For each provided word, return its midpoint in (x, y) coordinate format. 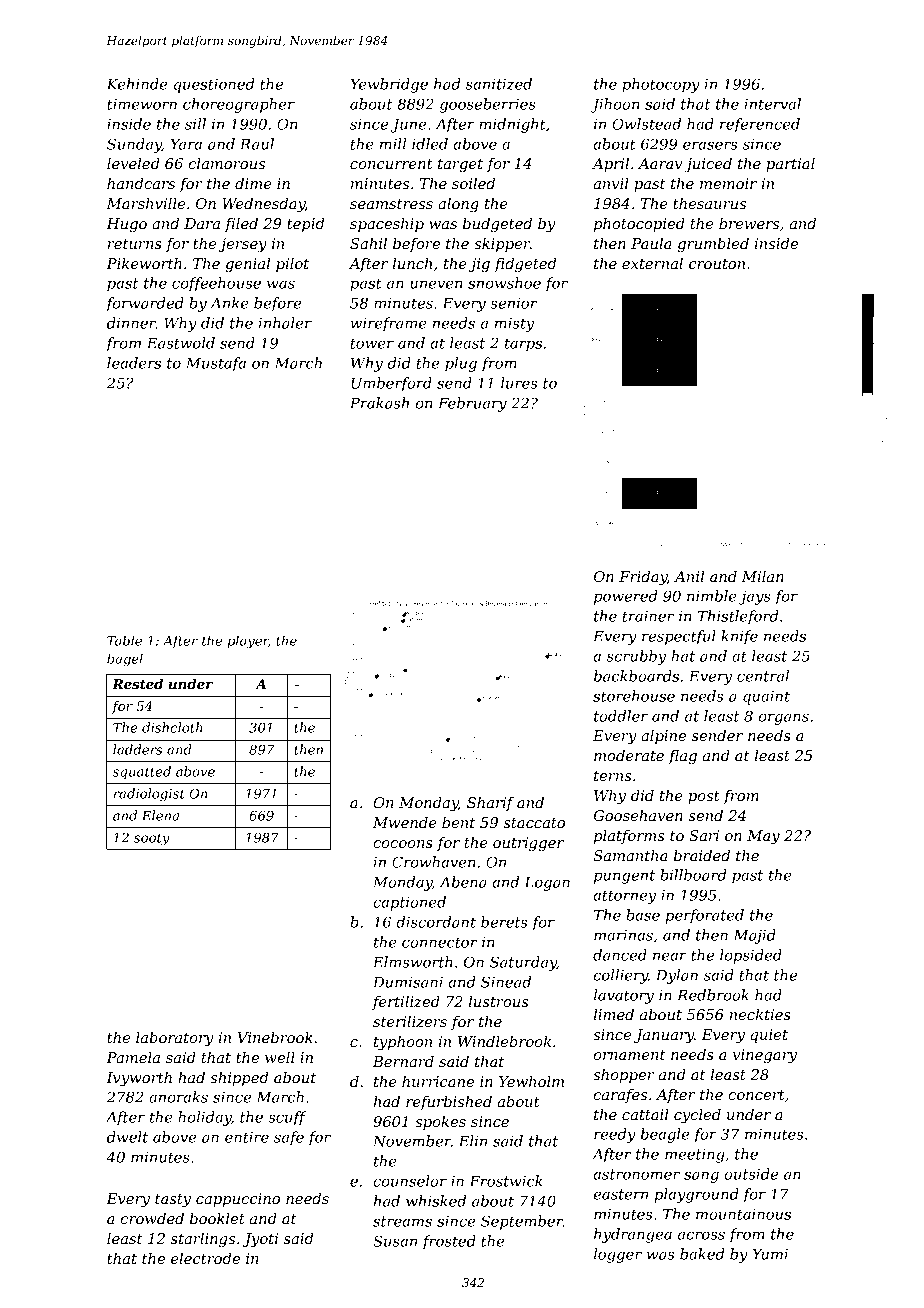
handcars (141, 183)
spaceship (387, 225)
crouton (717, 264)
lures (519, 383)
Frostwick (506, 1181)
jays (755, 597)
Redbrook (713, 995)
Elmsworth (412, 962)
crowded (152, 1218)
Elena (160, 815)
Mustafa (216, 364)
